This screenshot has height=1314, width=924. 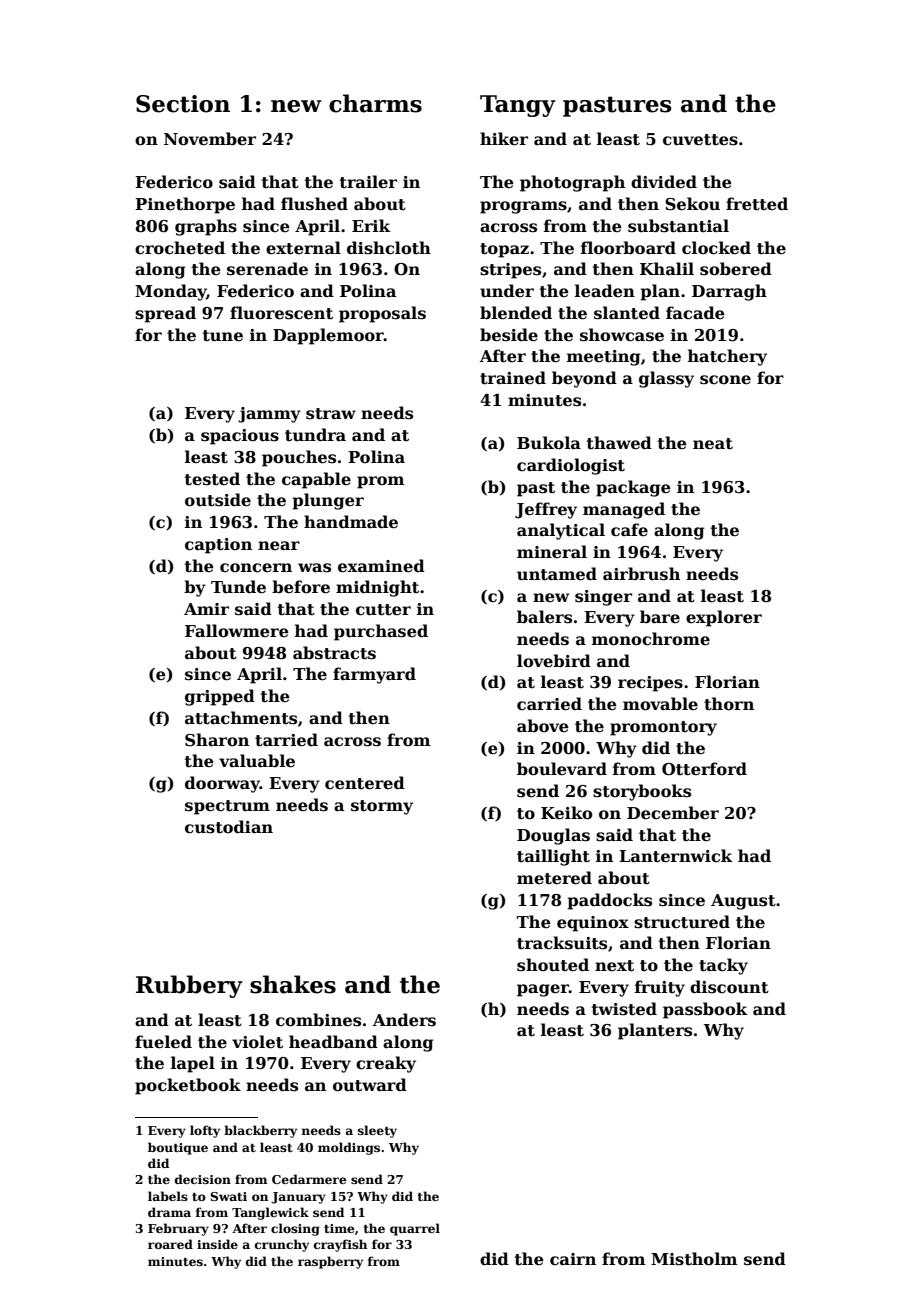 What do you see at coordinates (183, 104) in the screenshot?
I see `Section` at bounding box center [183, 104].
